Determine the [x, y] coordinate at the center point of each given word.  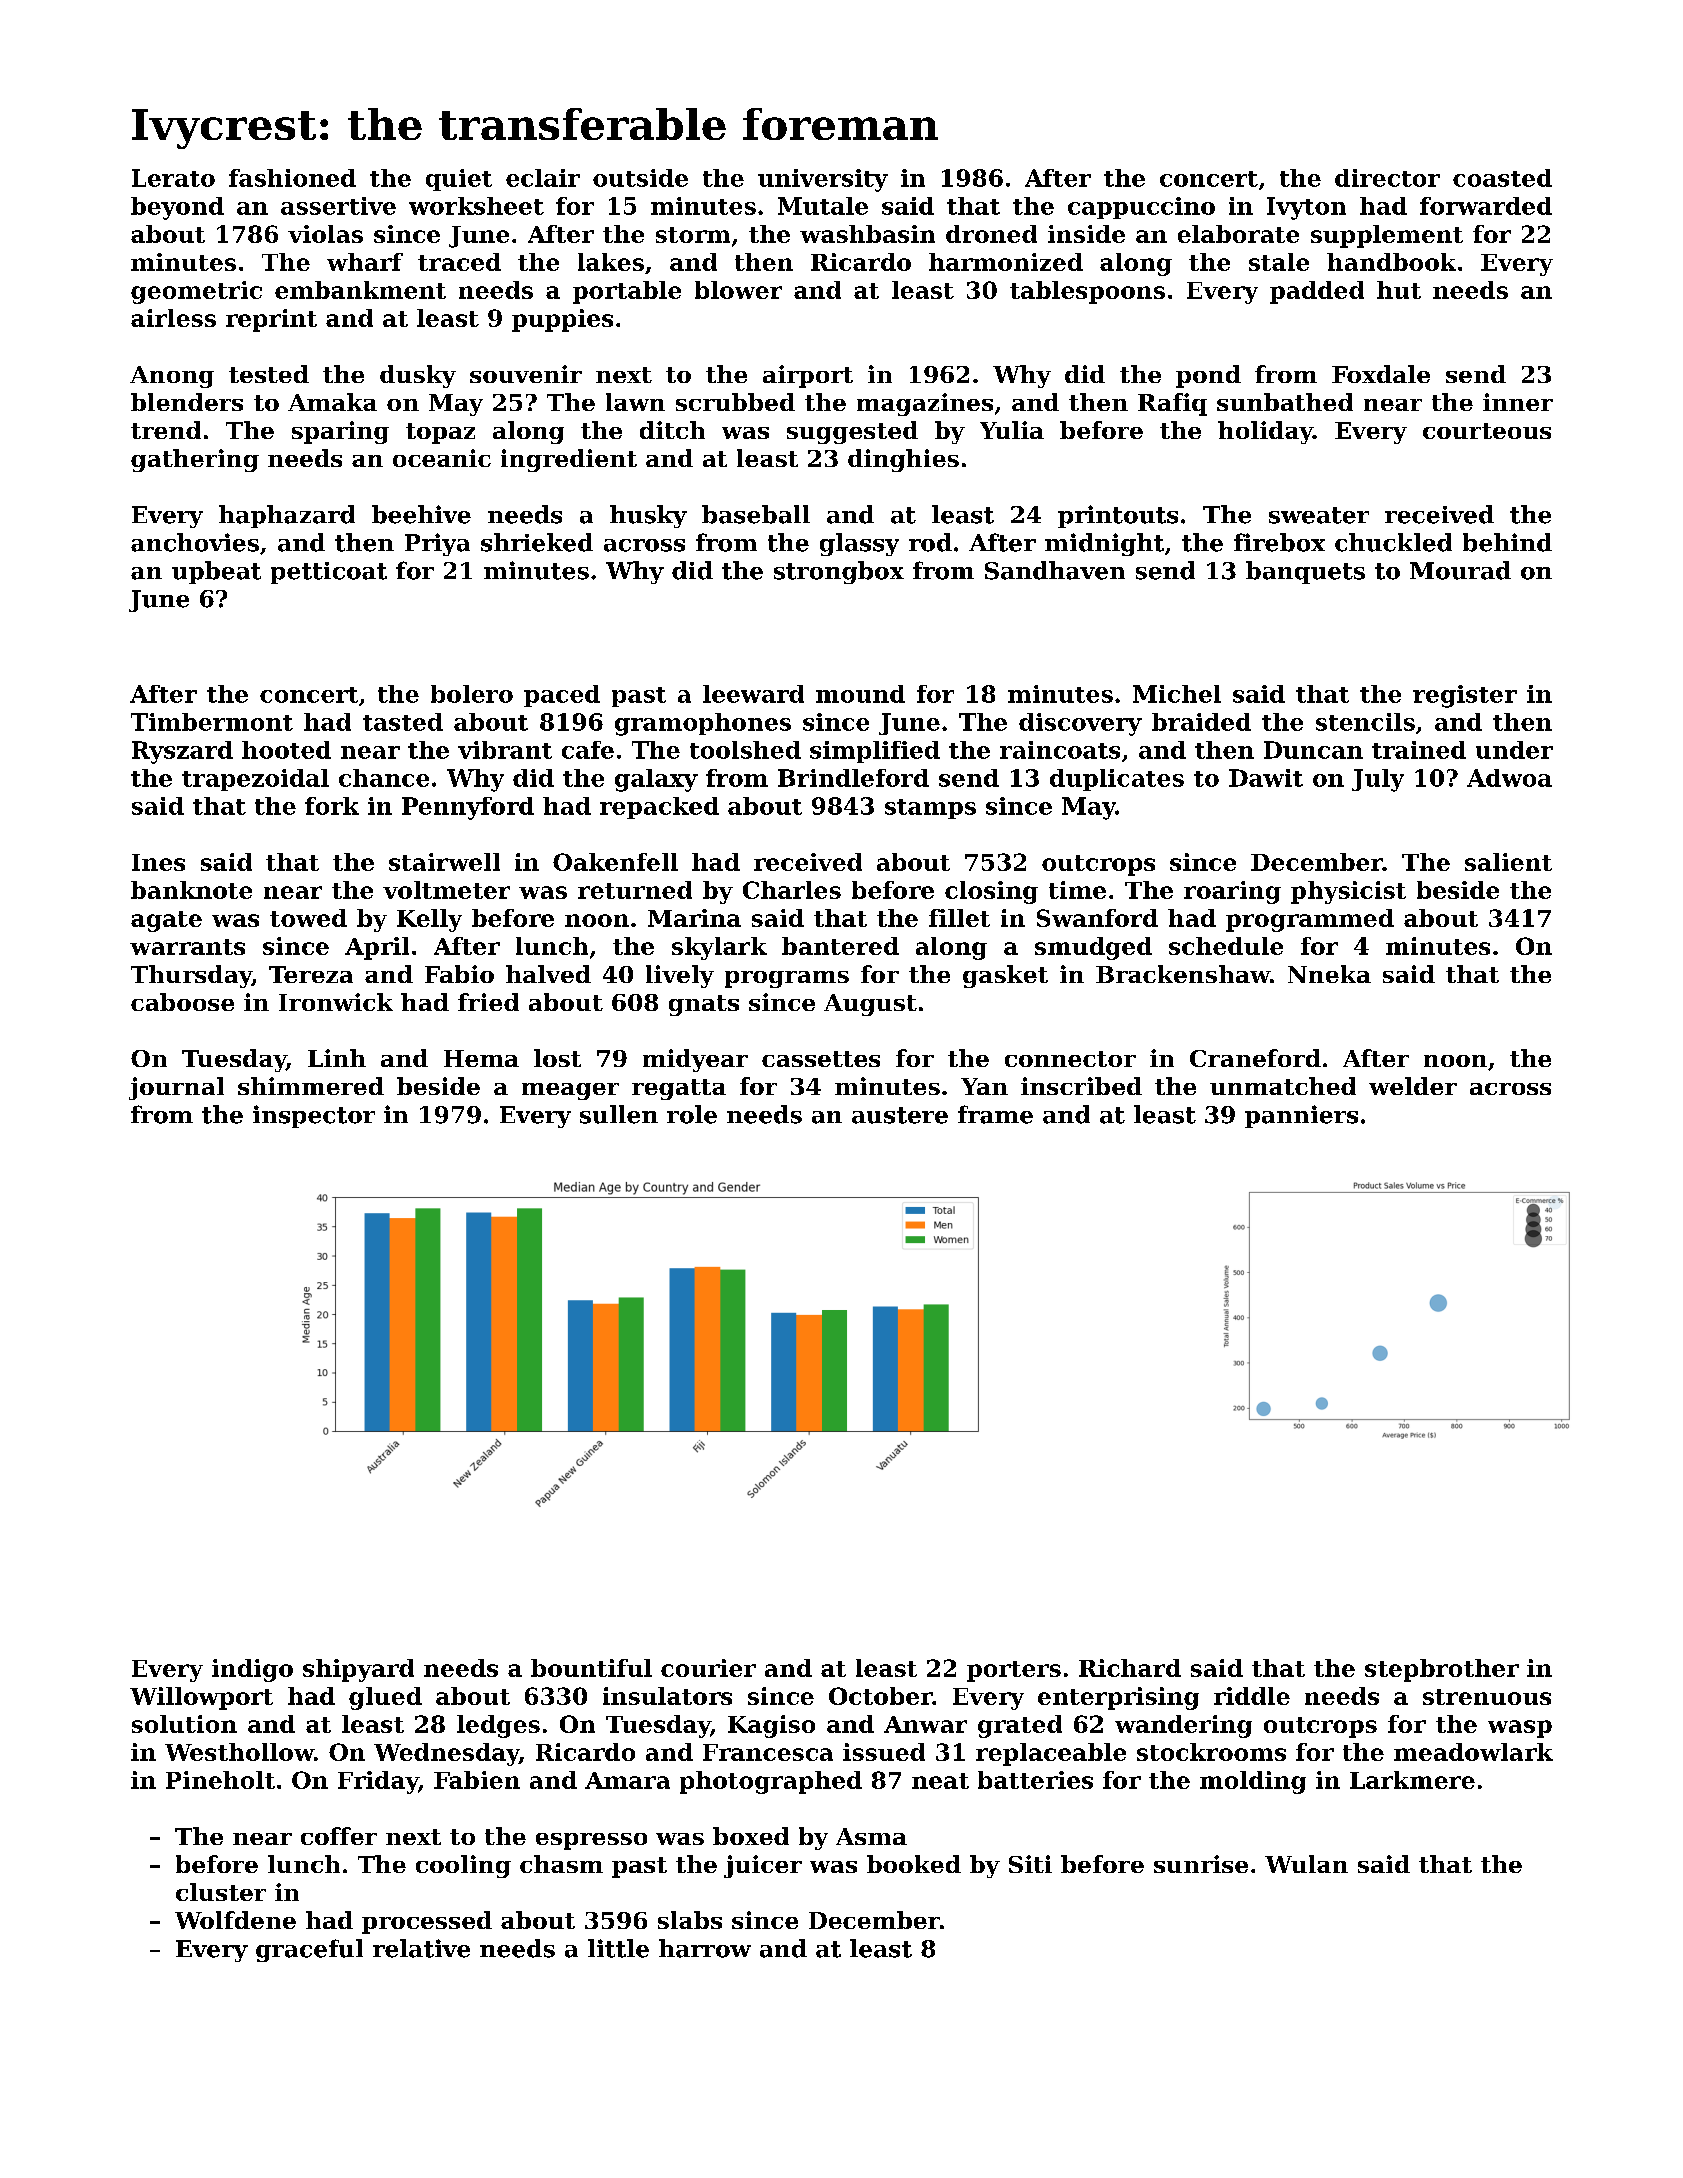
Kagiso [771, 1726]
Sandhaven [1055, 570]
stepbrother [1442, 1670]
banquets [1305, 572]
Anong [172, 377]
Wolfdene [235, 1920]
